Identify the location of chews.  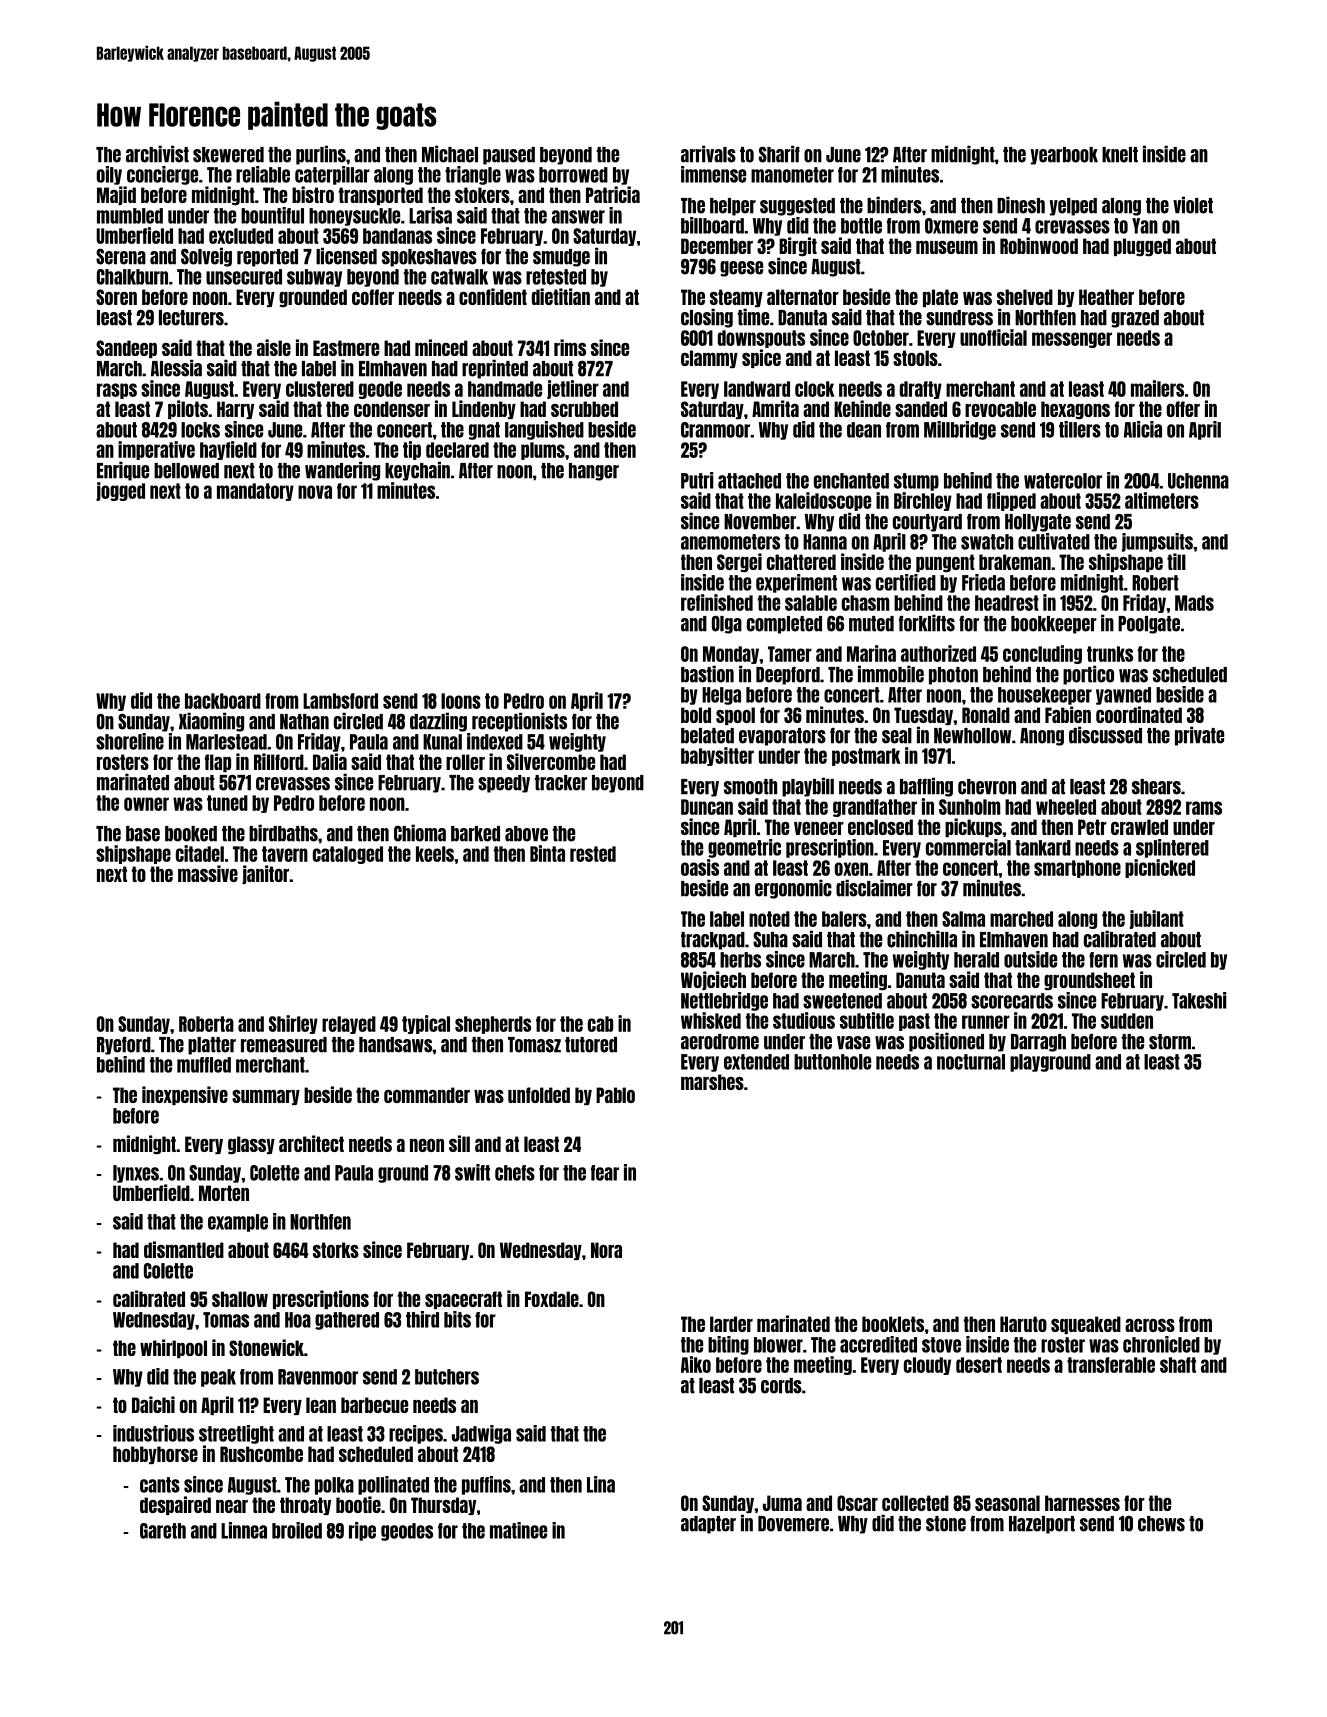
(1161, 1524).
